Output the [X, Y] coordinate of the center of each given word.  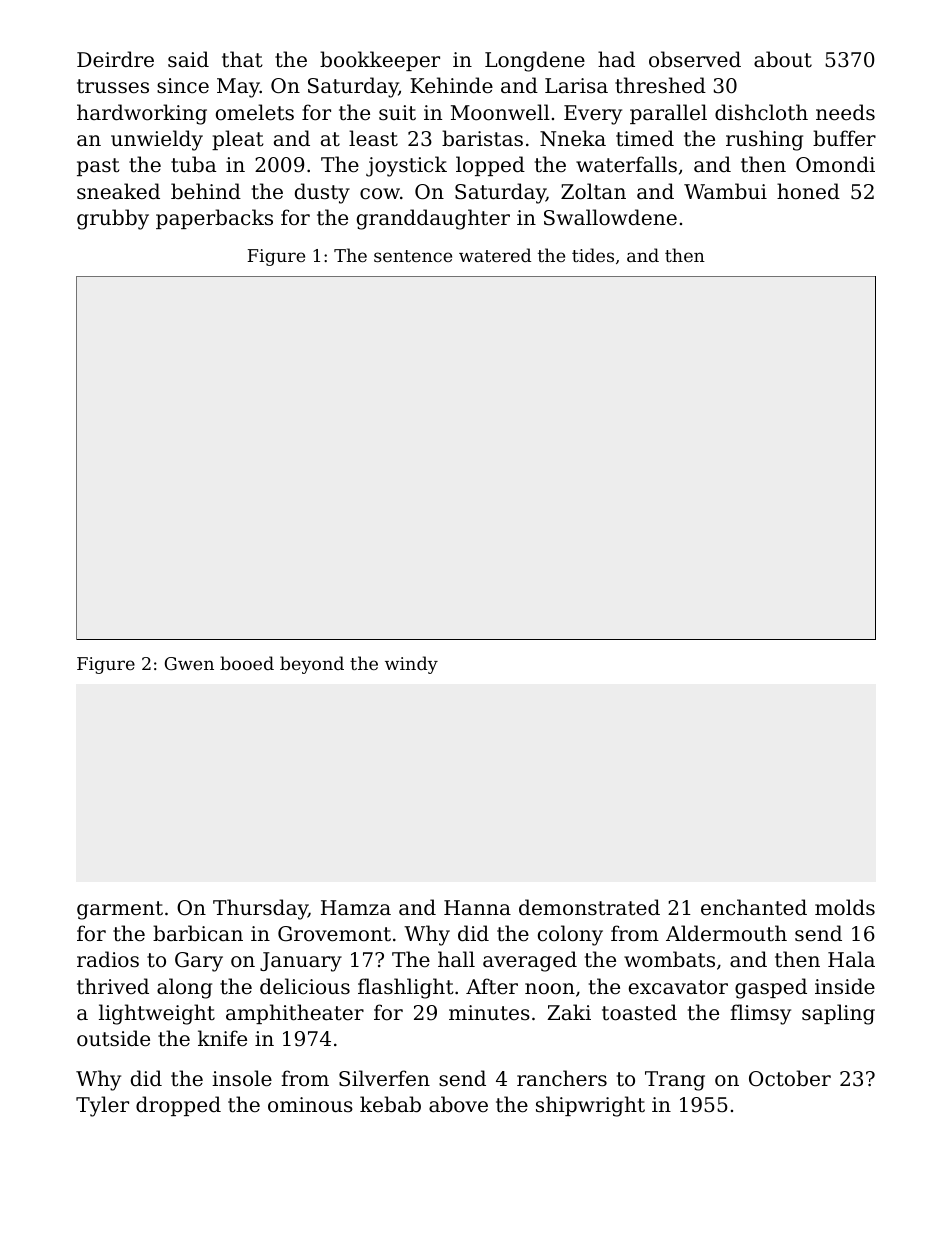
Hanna [477, 908]
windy [411, 665]
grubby [113, 219]
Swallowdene [610, 217]
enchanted [754, 907]
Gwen [189, 663]
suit [397, 112]
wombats [669, 959]
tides [593, 255]
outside [113, 1038]
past [98, 167]
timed [645, 138]
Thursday [260, 909]
